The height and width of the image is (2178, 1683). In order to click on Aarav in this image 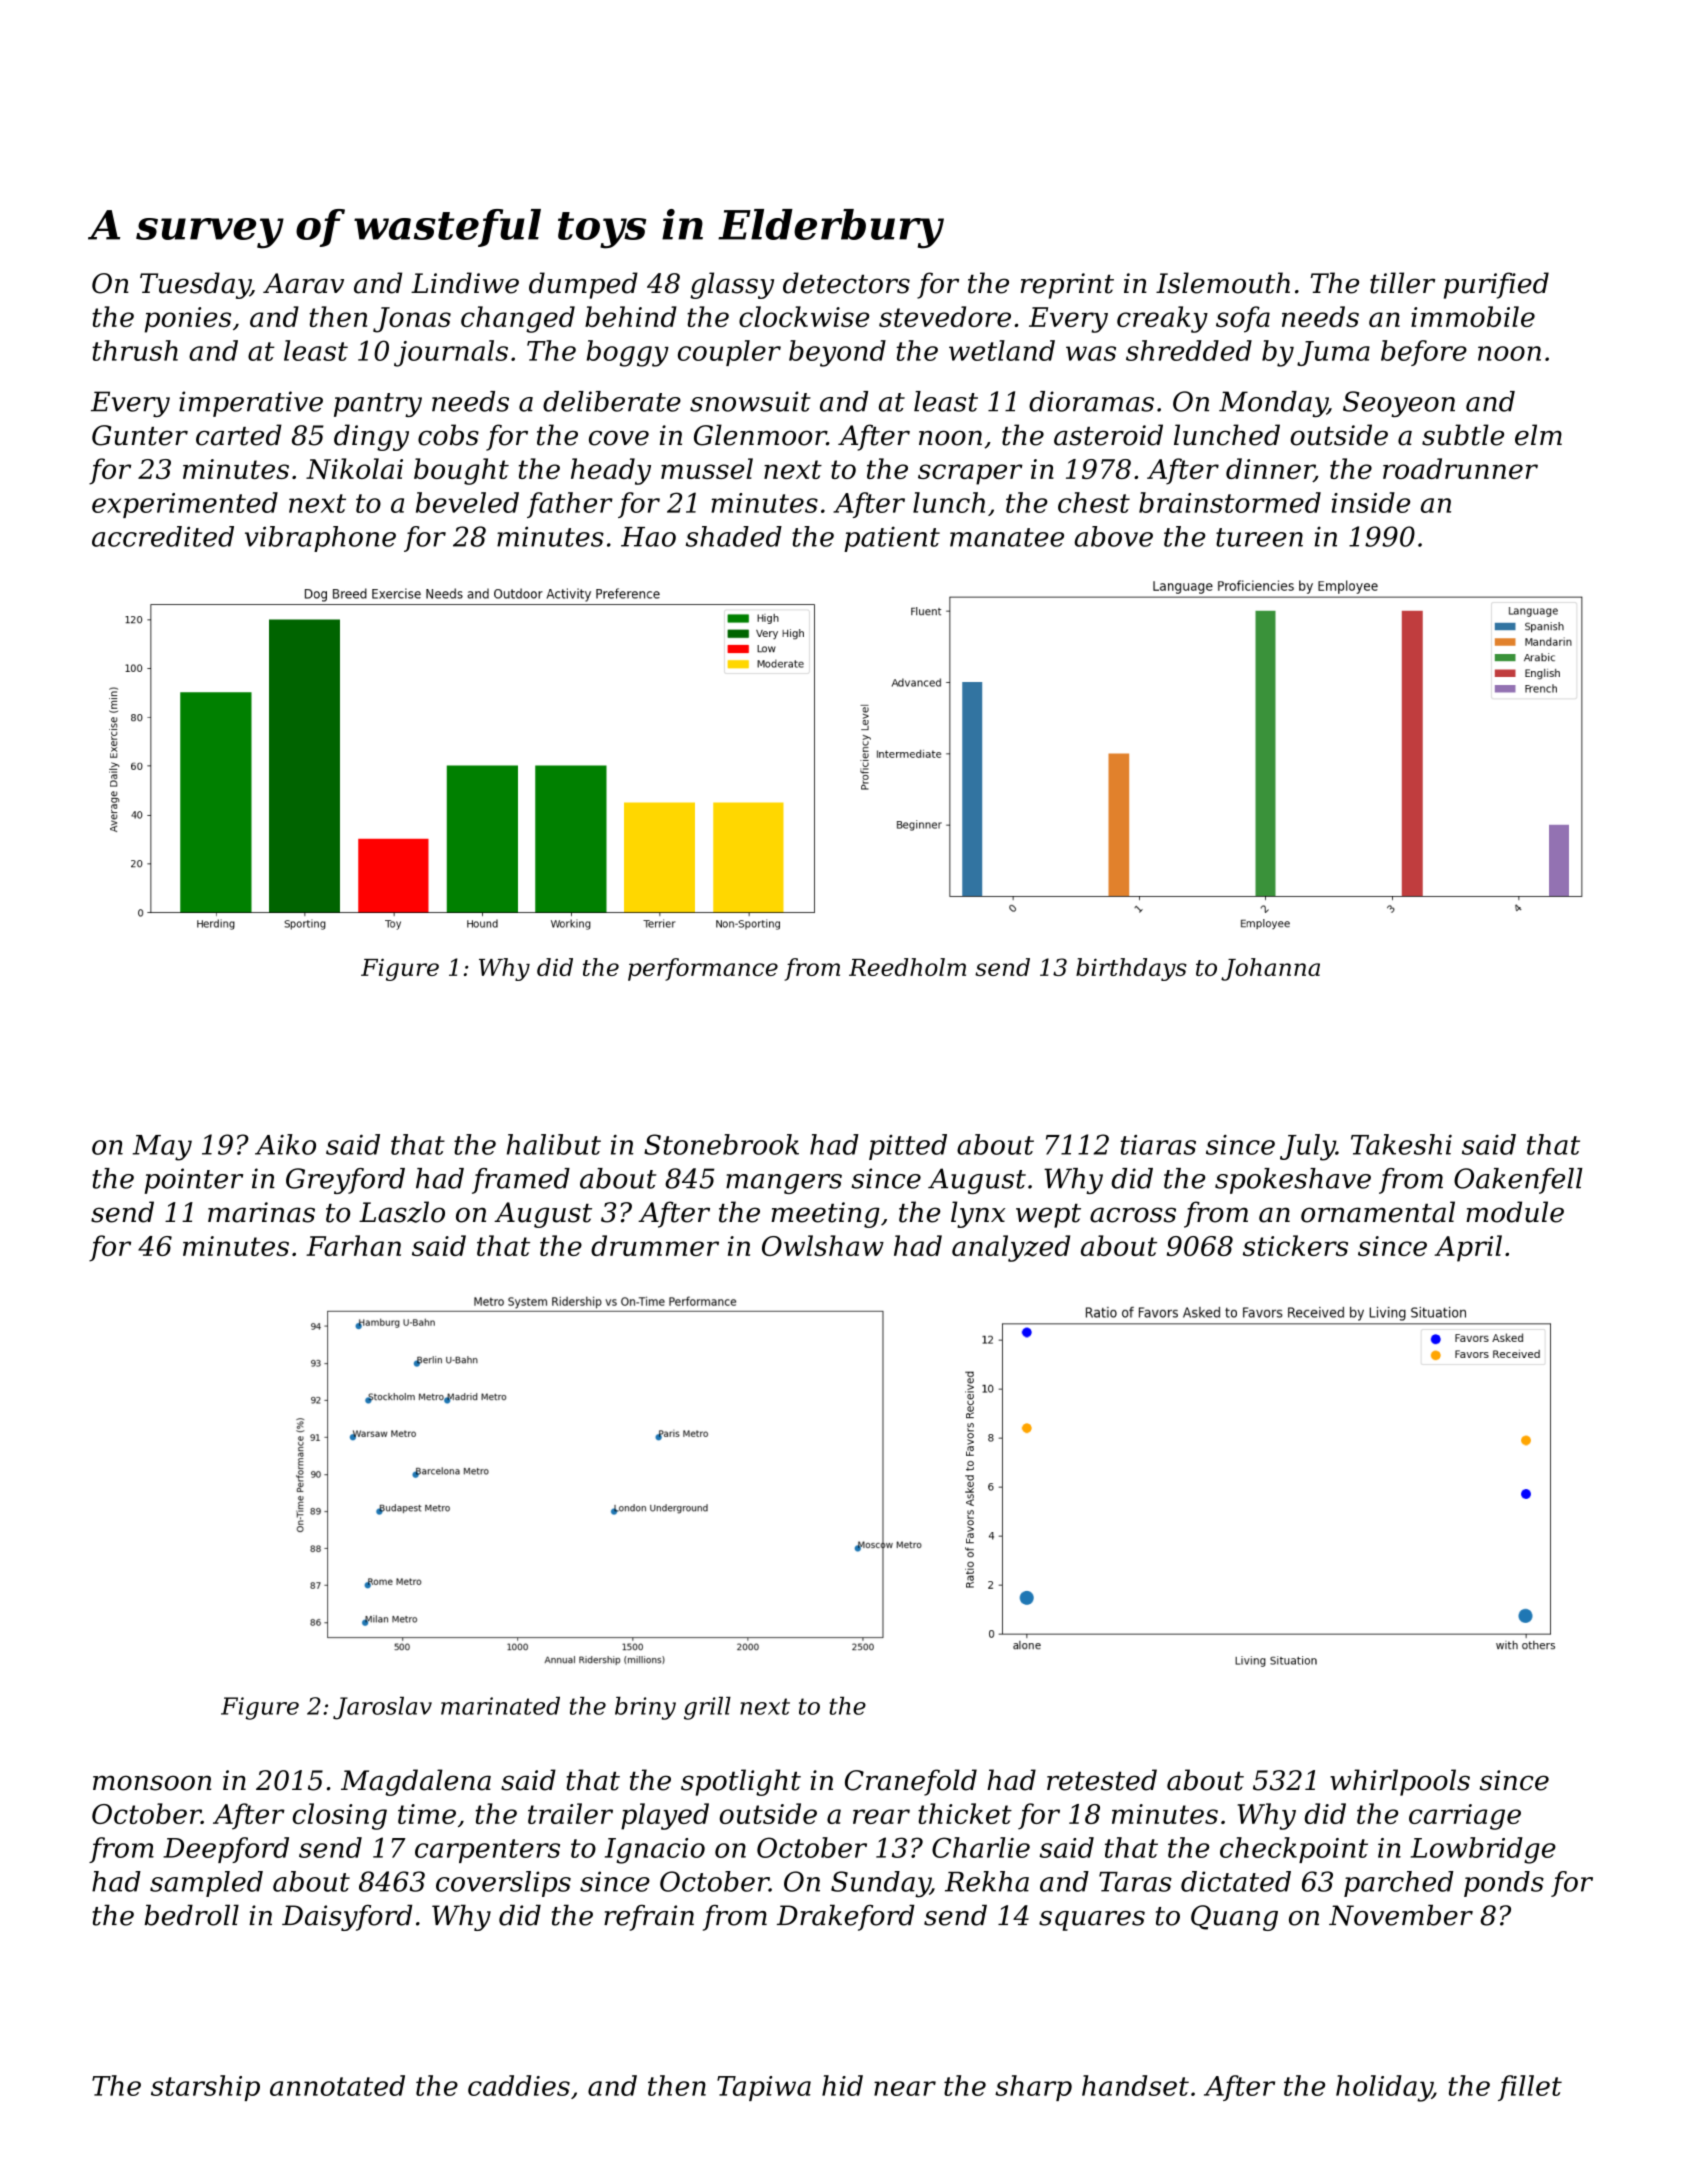, I will do `click(303, 283)`.
